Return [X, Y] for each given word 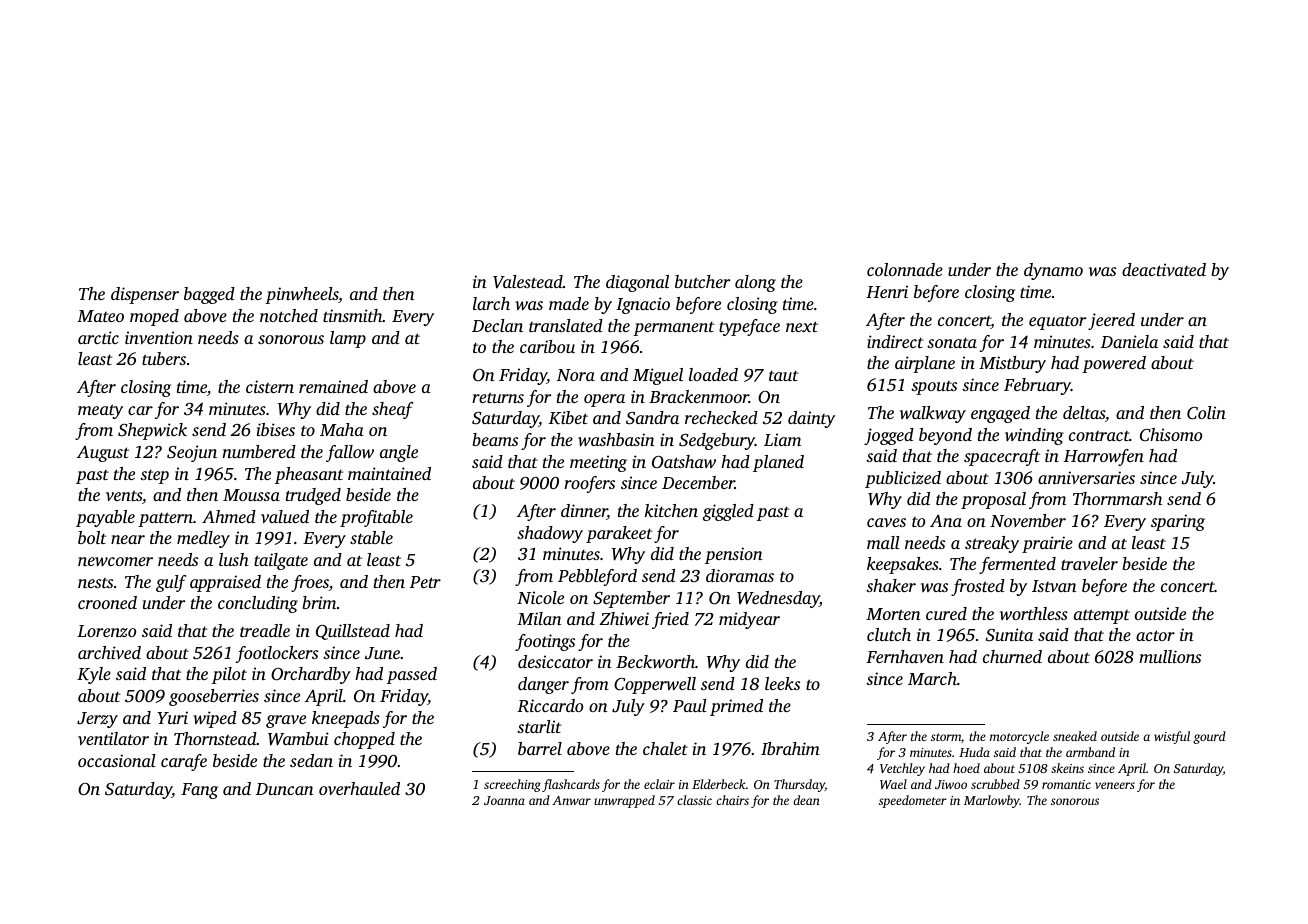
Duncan [285, 789]
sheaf [392, 410]
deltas [1084, 412]
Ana [946, 520]
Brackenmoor [699, 396]
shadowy [550, 534]
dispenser [145, 295]
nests [95, 583]
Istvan [1054, 586]
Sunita [1009, 635]
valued [285, 516]
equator [1057, 323]
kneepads [346, 719]
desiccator [555, 661]
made [569, 303]
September [631, 599]
